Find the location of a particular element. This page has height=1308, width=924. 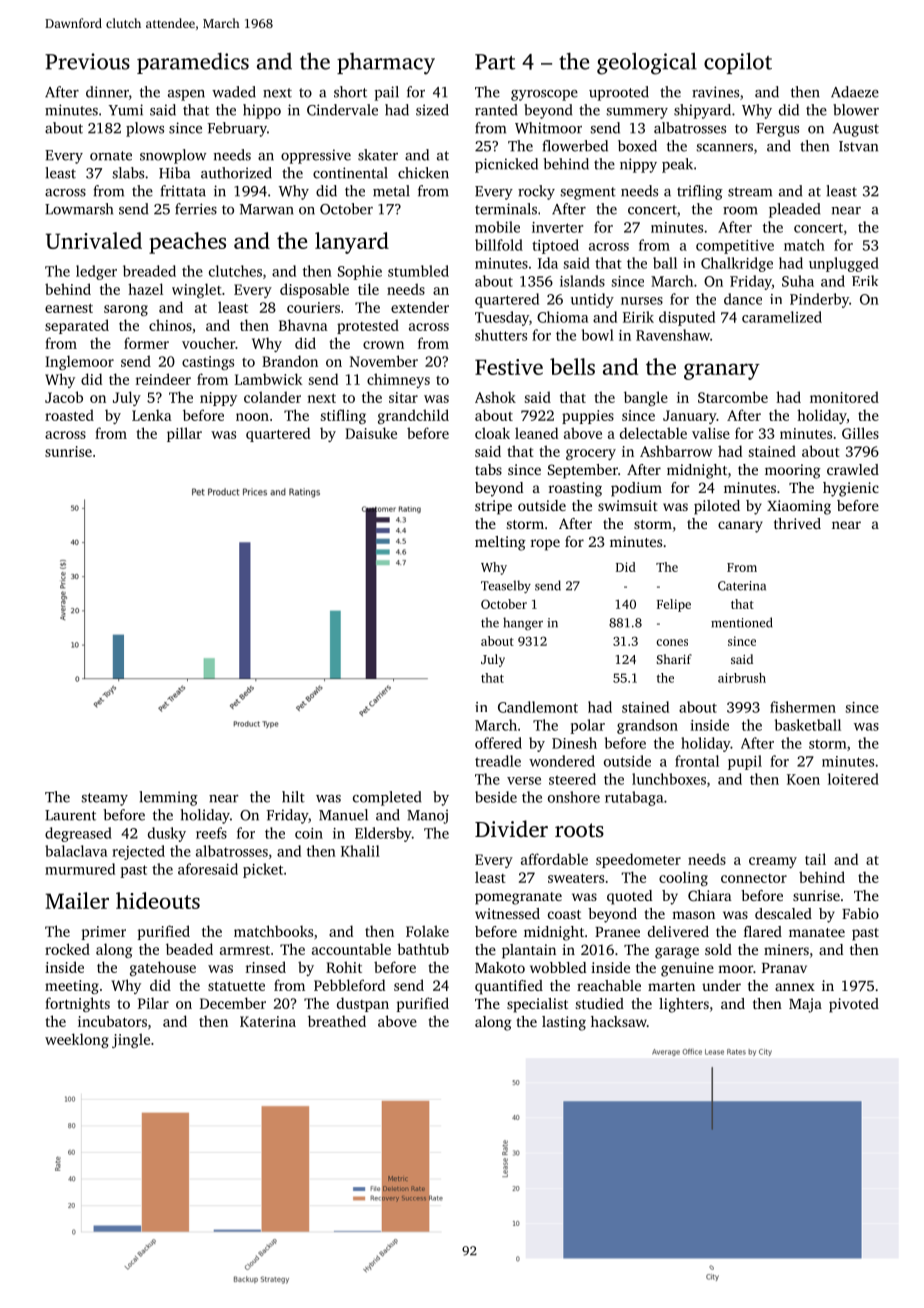

skater is located at coordinates (378, 155).
